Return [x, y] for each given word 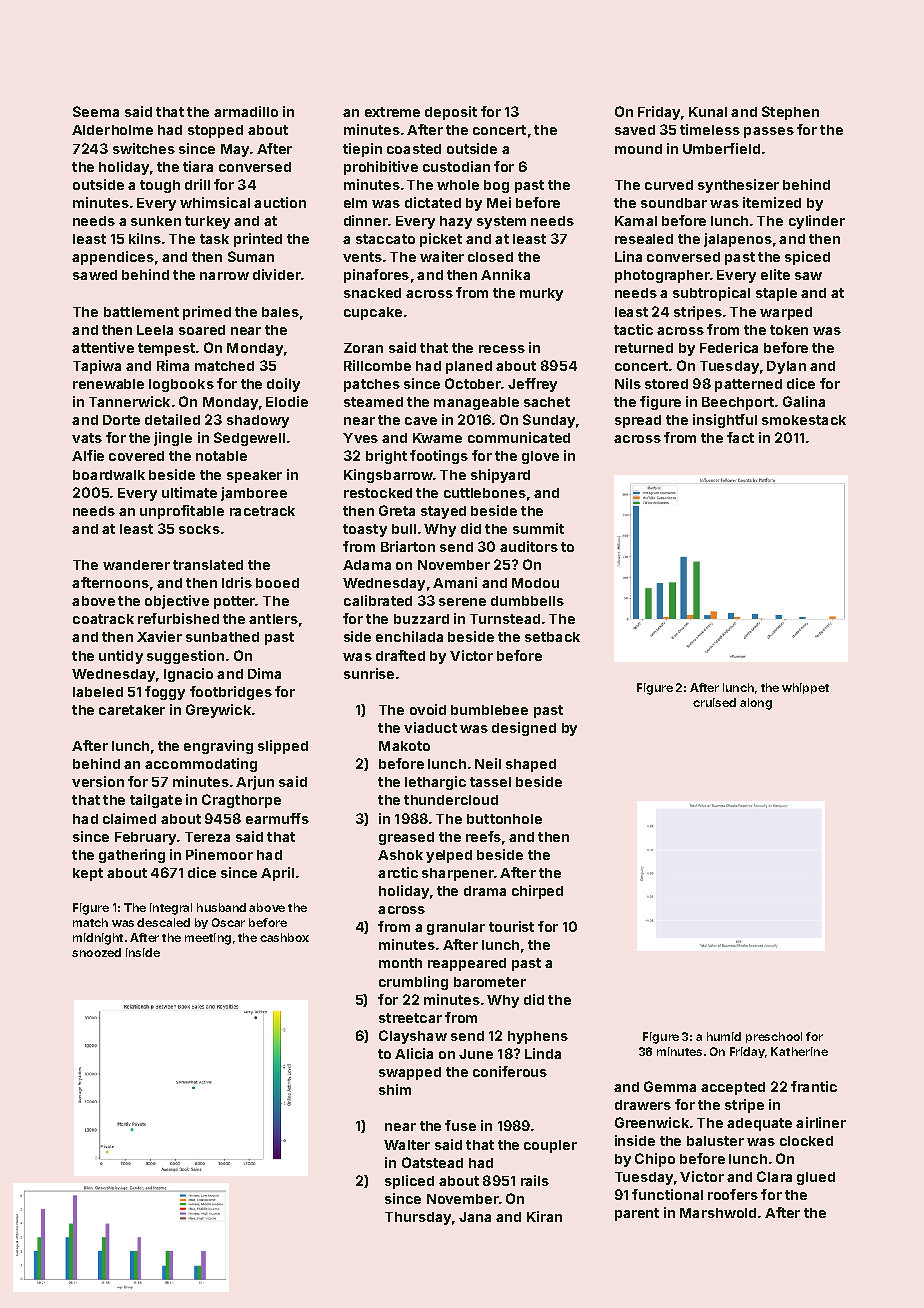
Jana [475, 1217]
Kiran [544, 1216]
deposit [451, 113]
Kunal [708, 112]
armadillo [246, 111]
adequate [759, 1124]
